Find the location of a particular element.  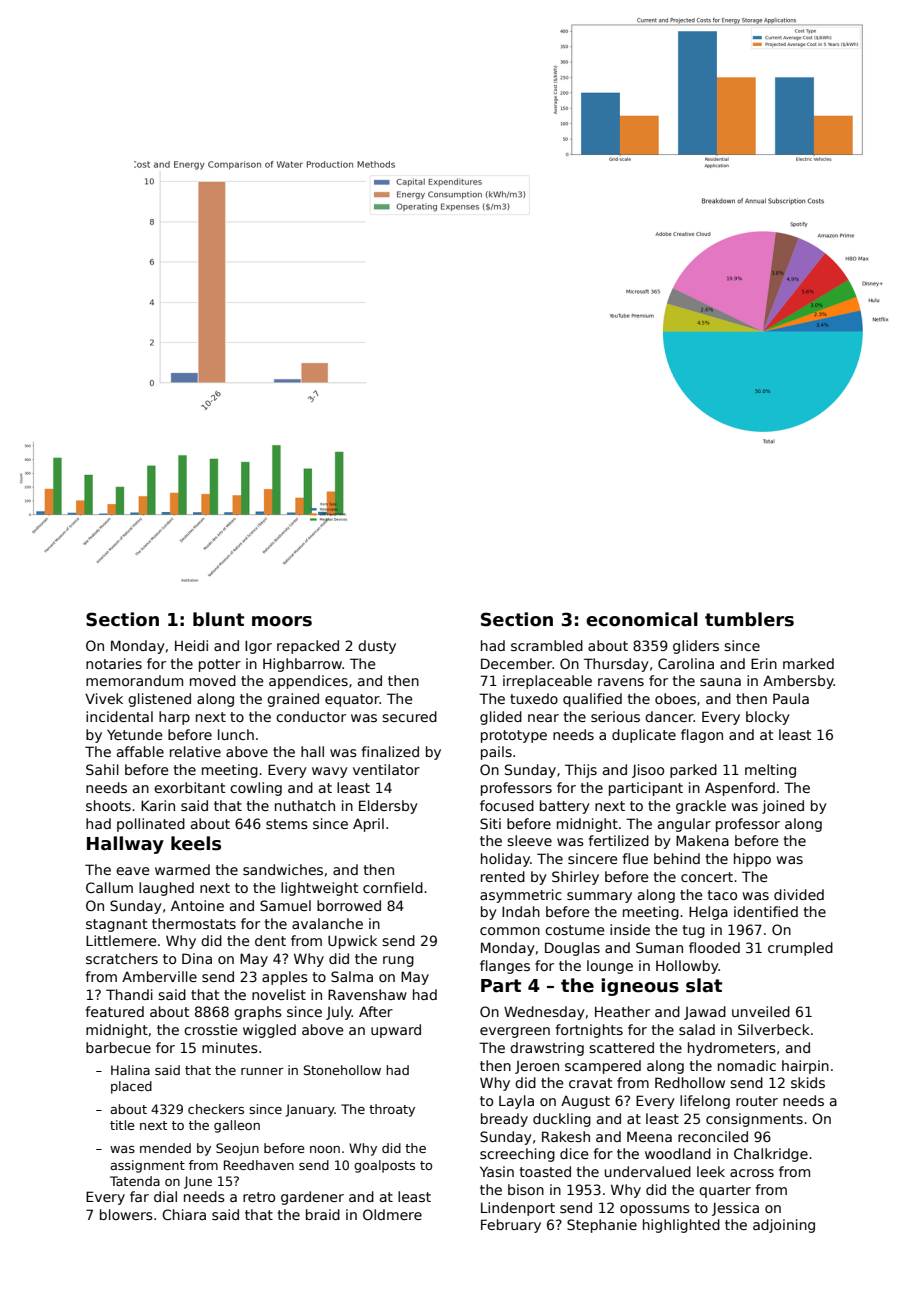

pollinated is located at coordinates (151, 825).
